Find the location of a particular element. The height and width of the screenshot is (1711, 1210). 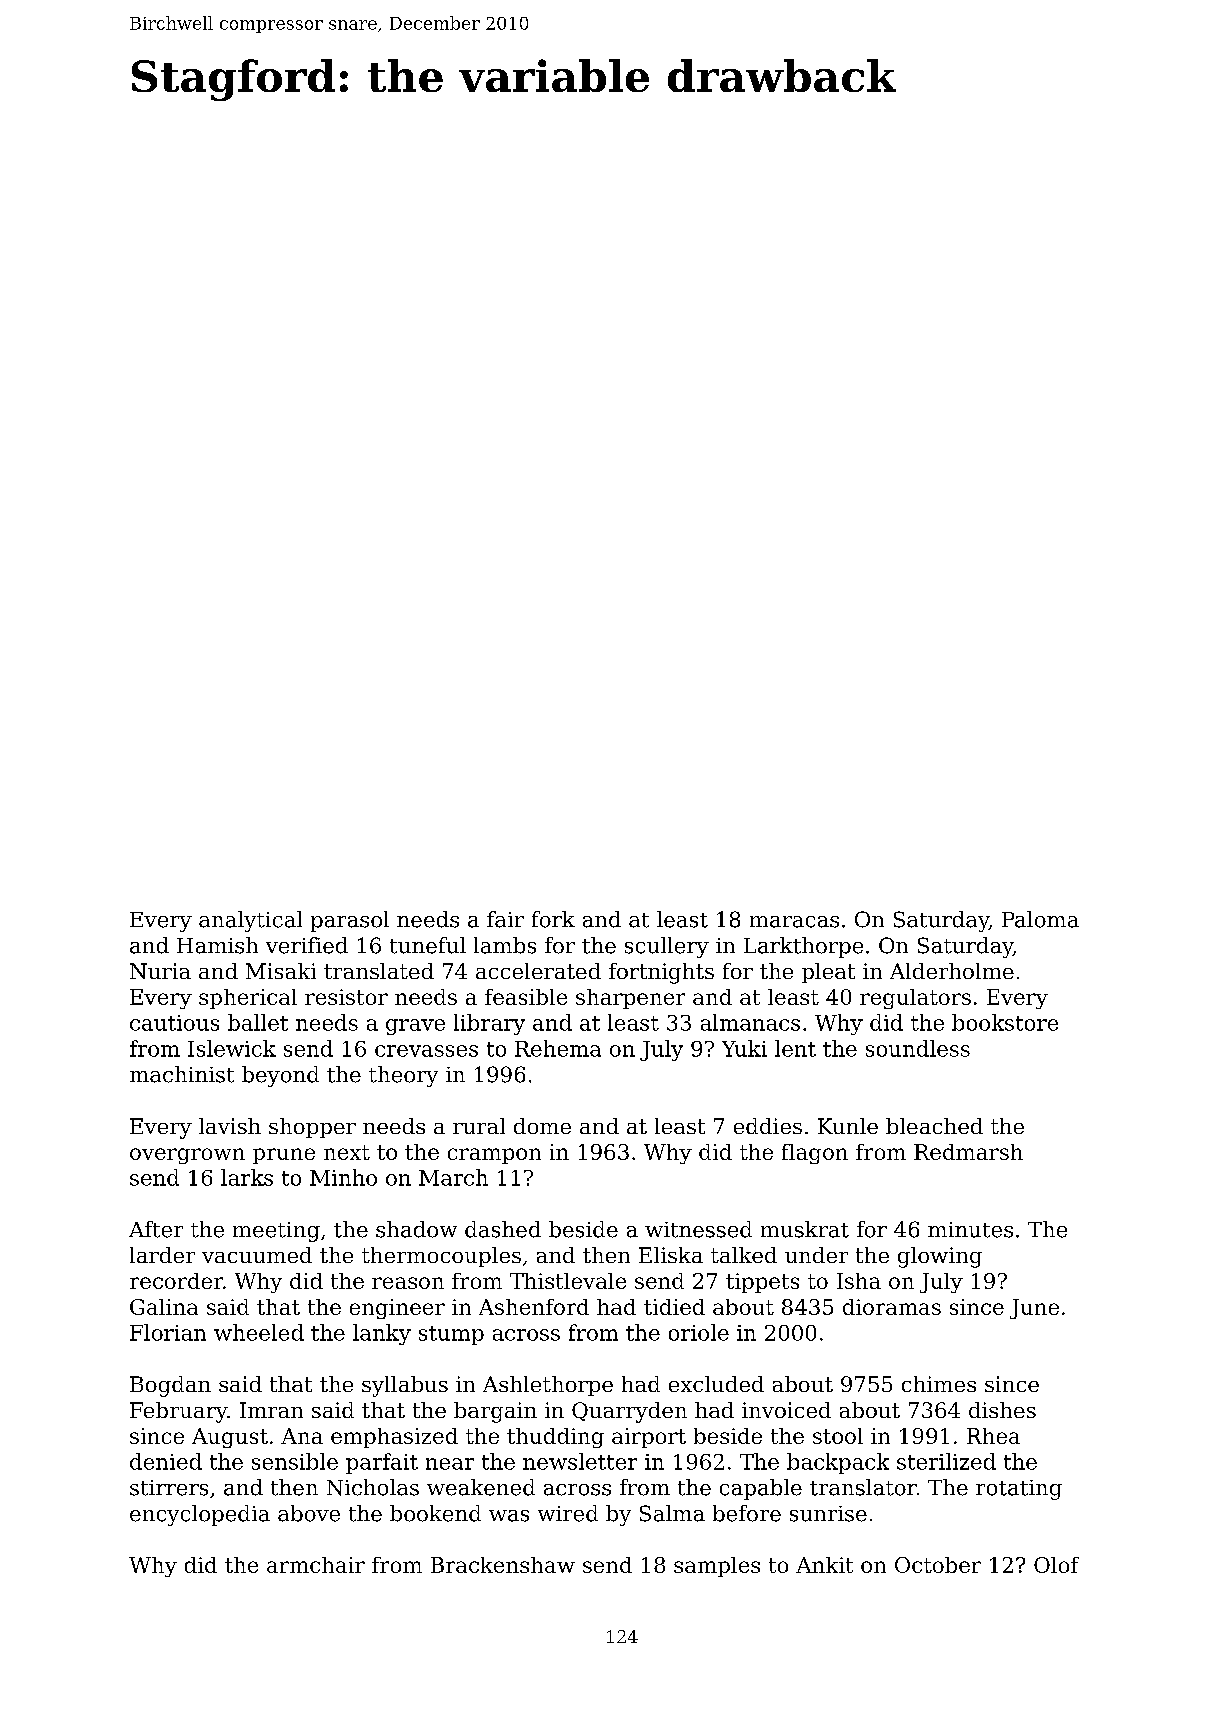

wheeled is located at coordinates (259, 1332).
